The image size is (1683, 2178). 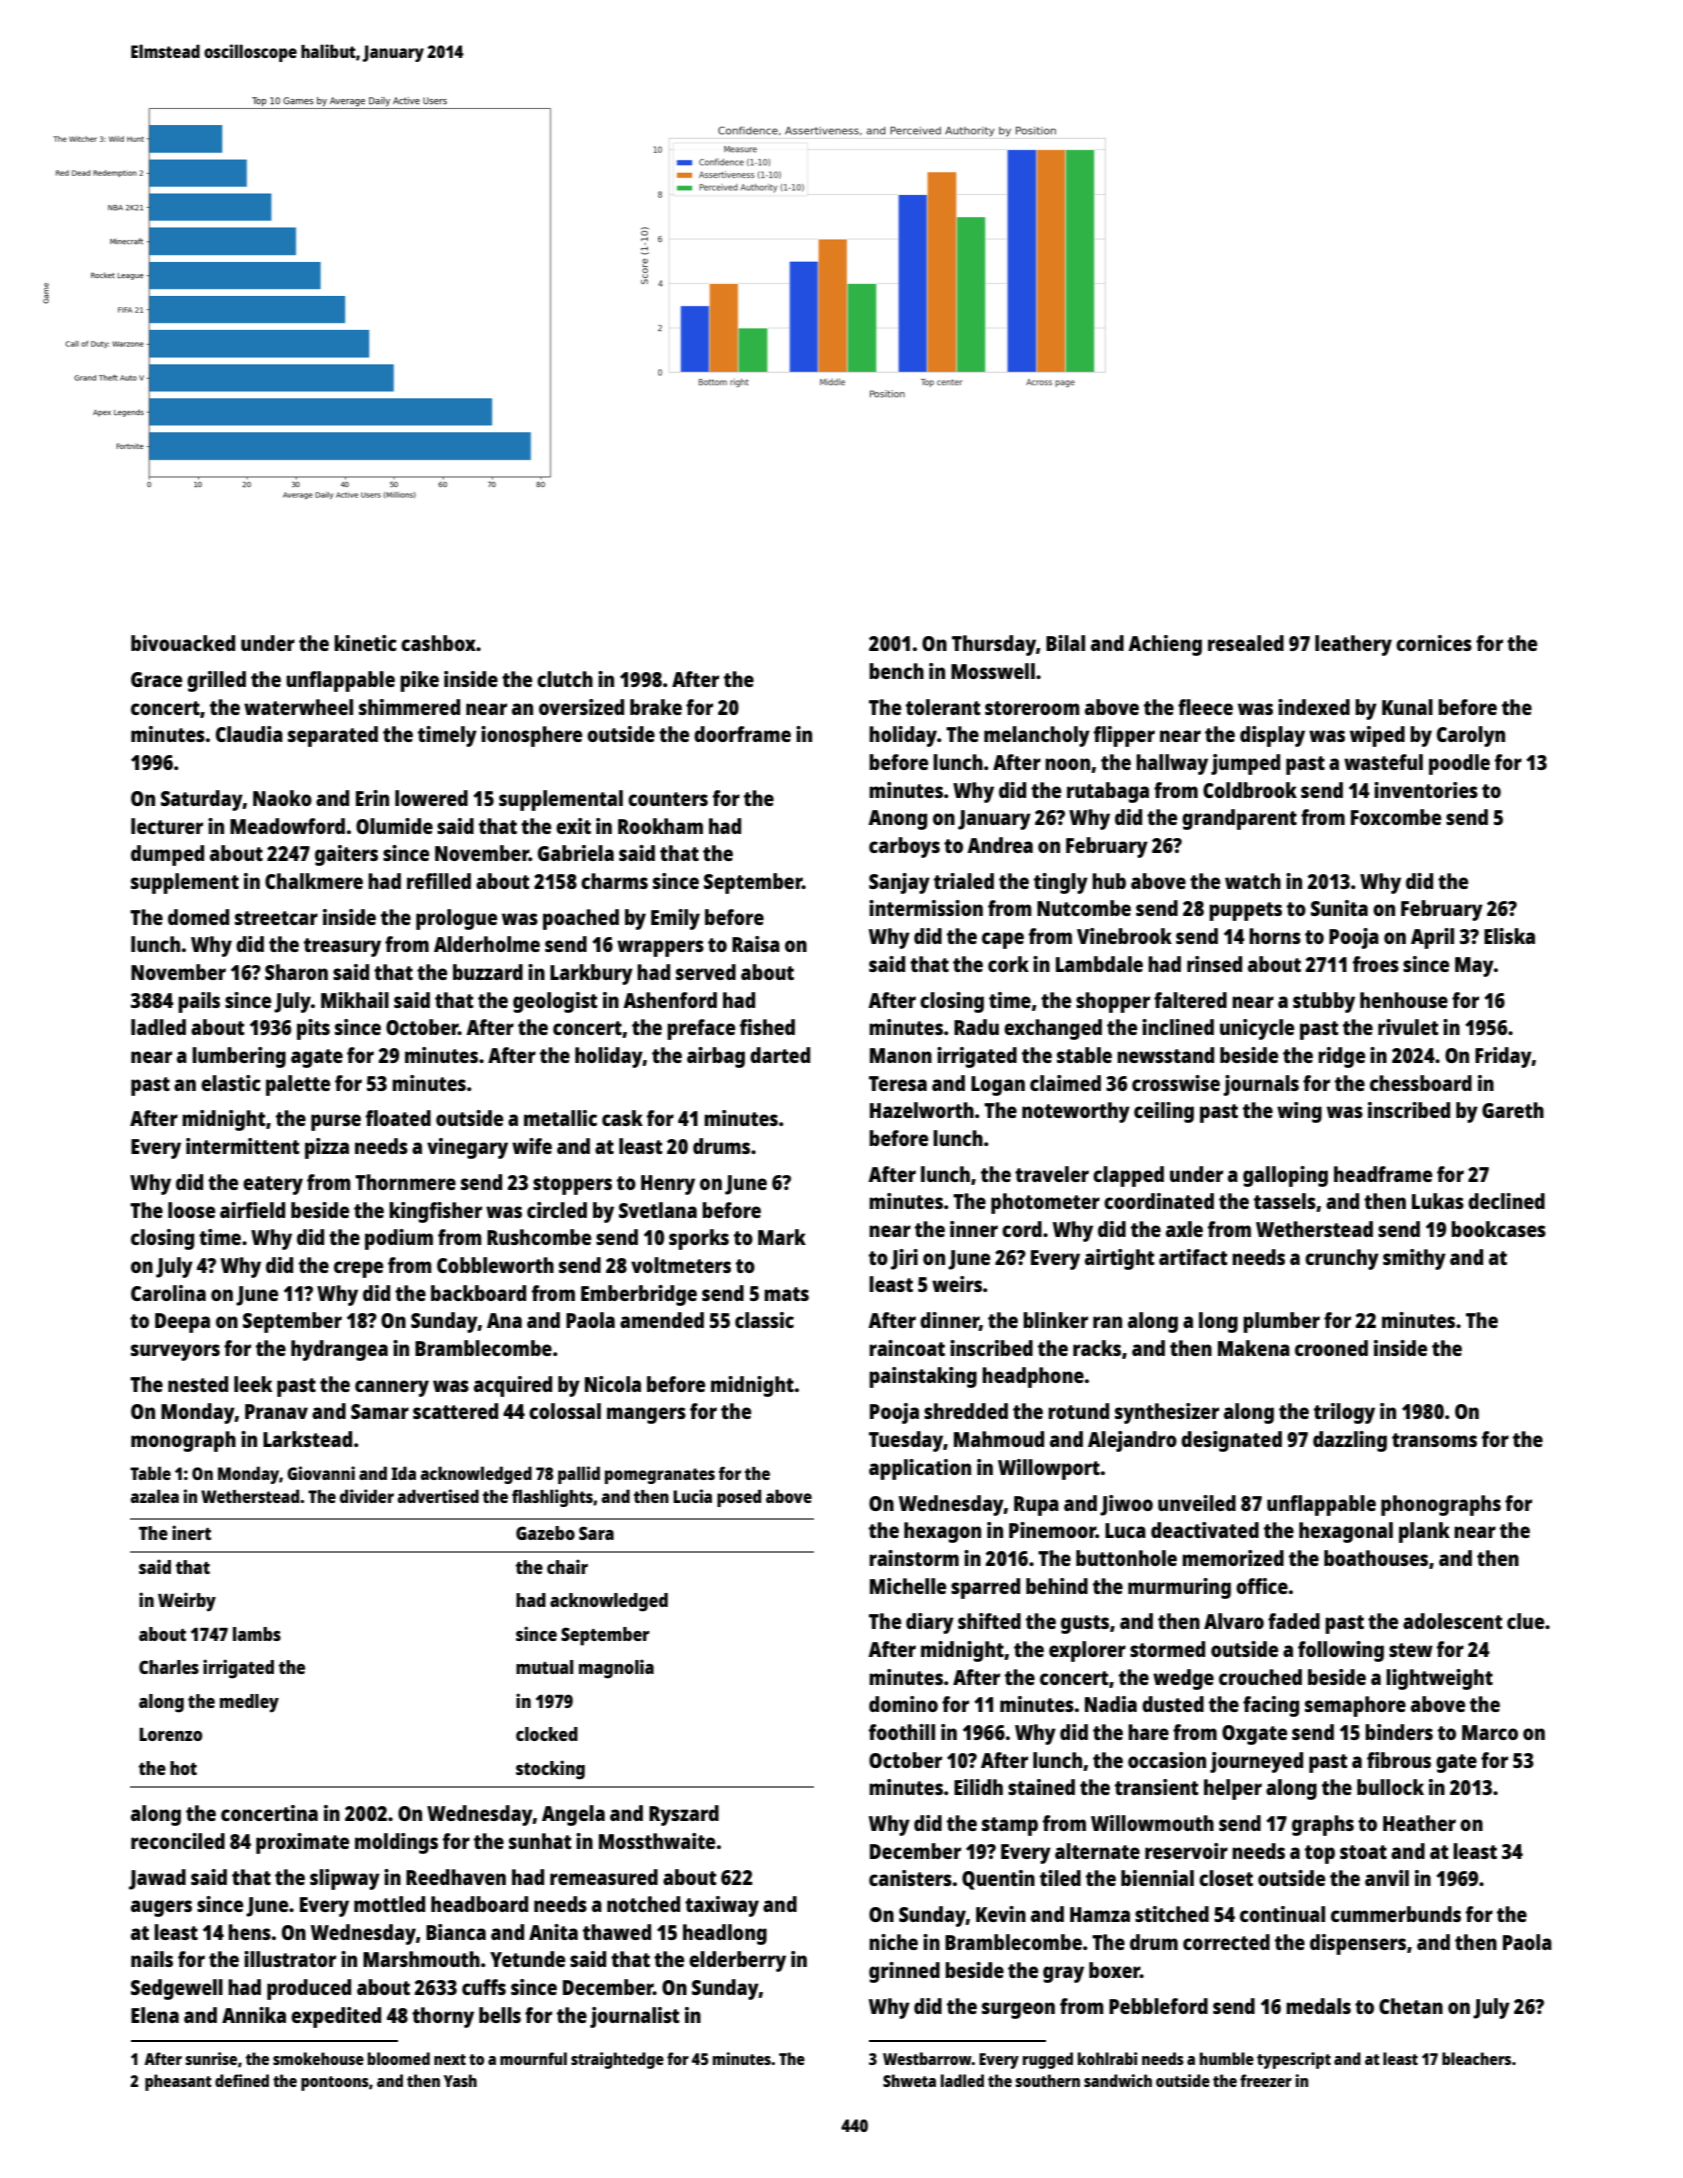 I want to click on thorny, so click(x=443, y=2017).
